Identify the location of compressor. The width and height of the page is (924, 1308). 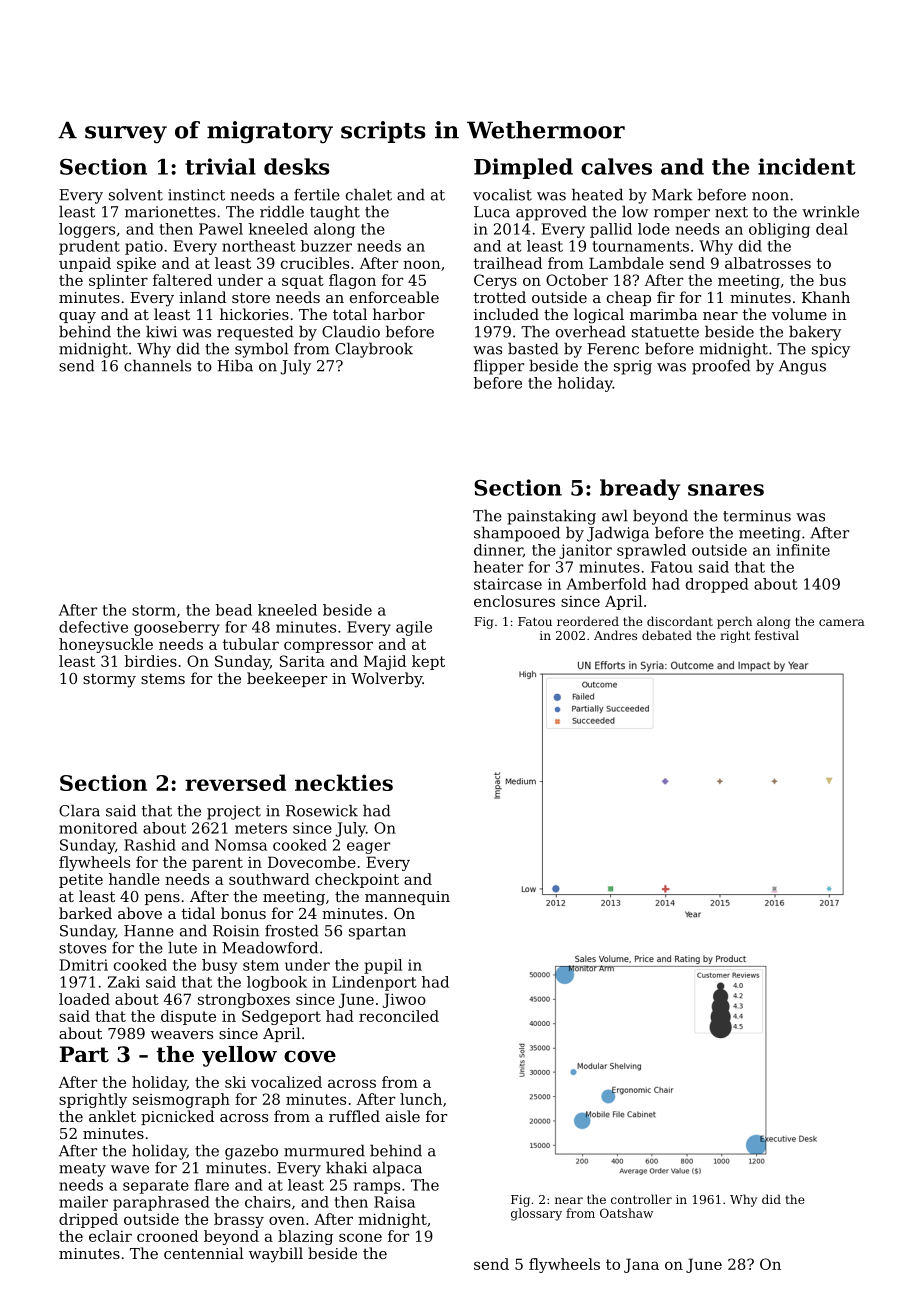
(328, 647).
